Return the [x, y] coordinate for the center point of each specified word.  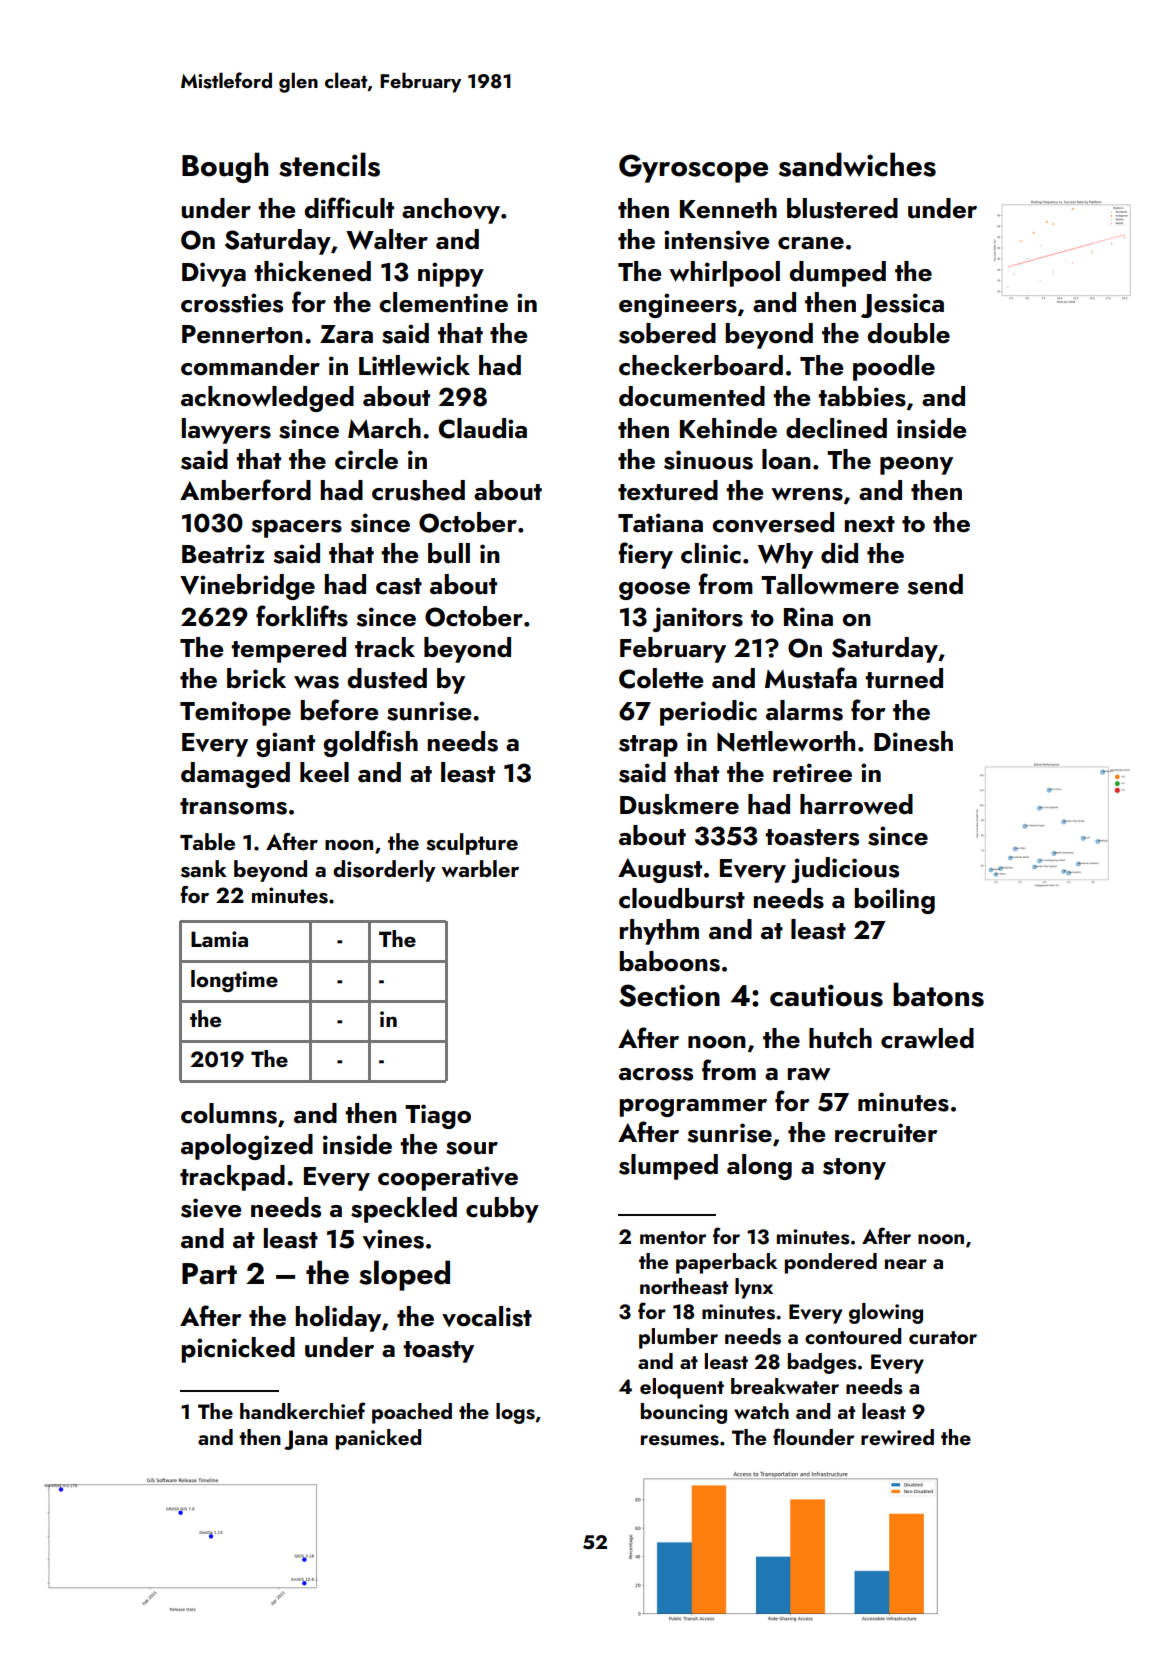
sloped [404, 1275]
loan [786, 459]
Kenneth [728, 208]
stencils [329, 164]
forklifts [302, 616]
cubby [502, 1210]
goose [654, 591]
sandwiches [857, 164]
